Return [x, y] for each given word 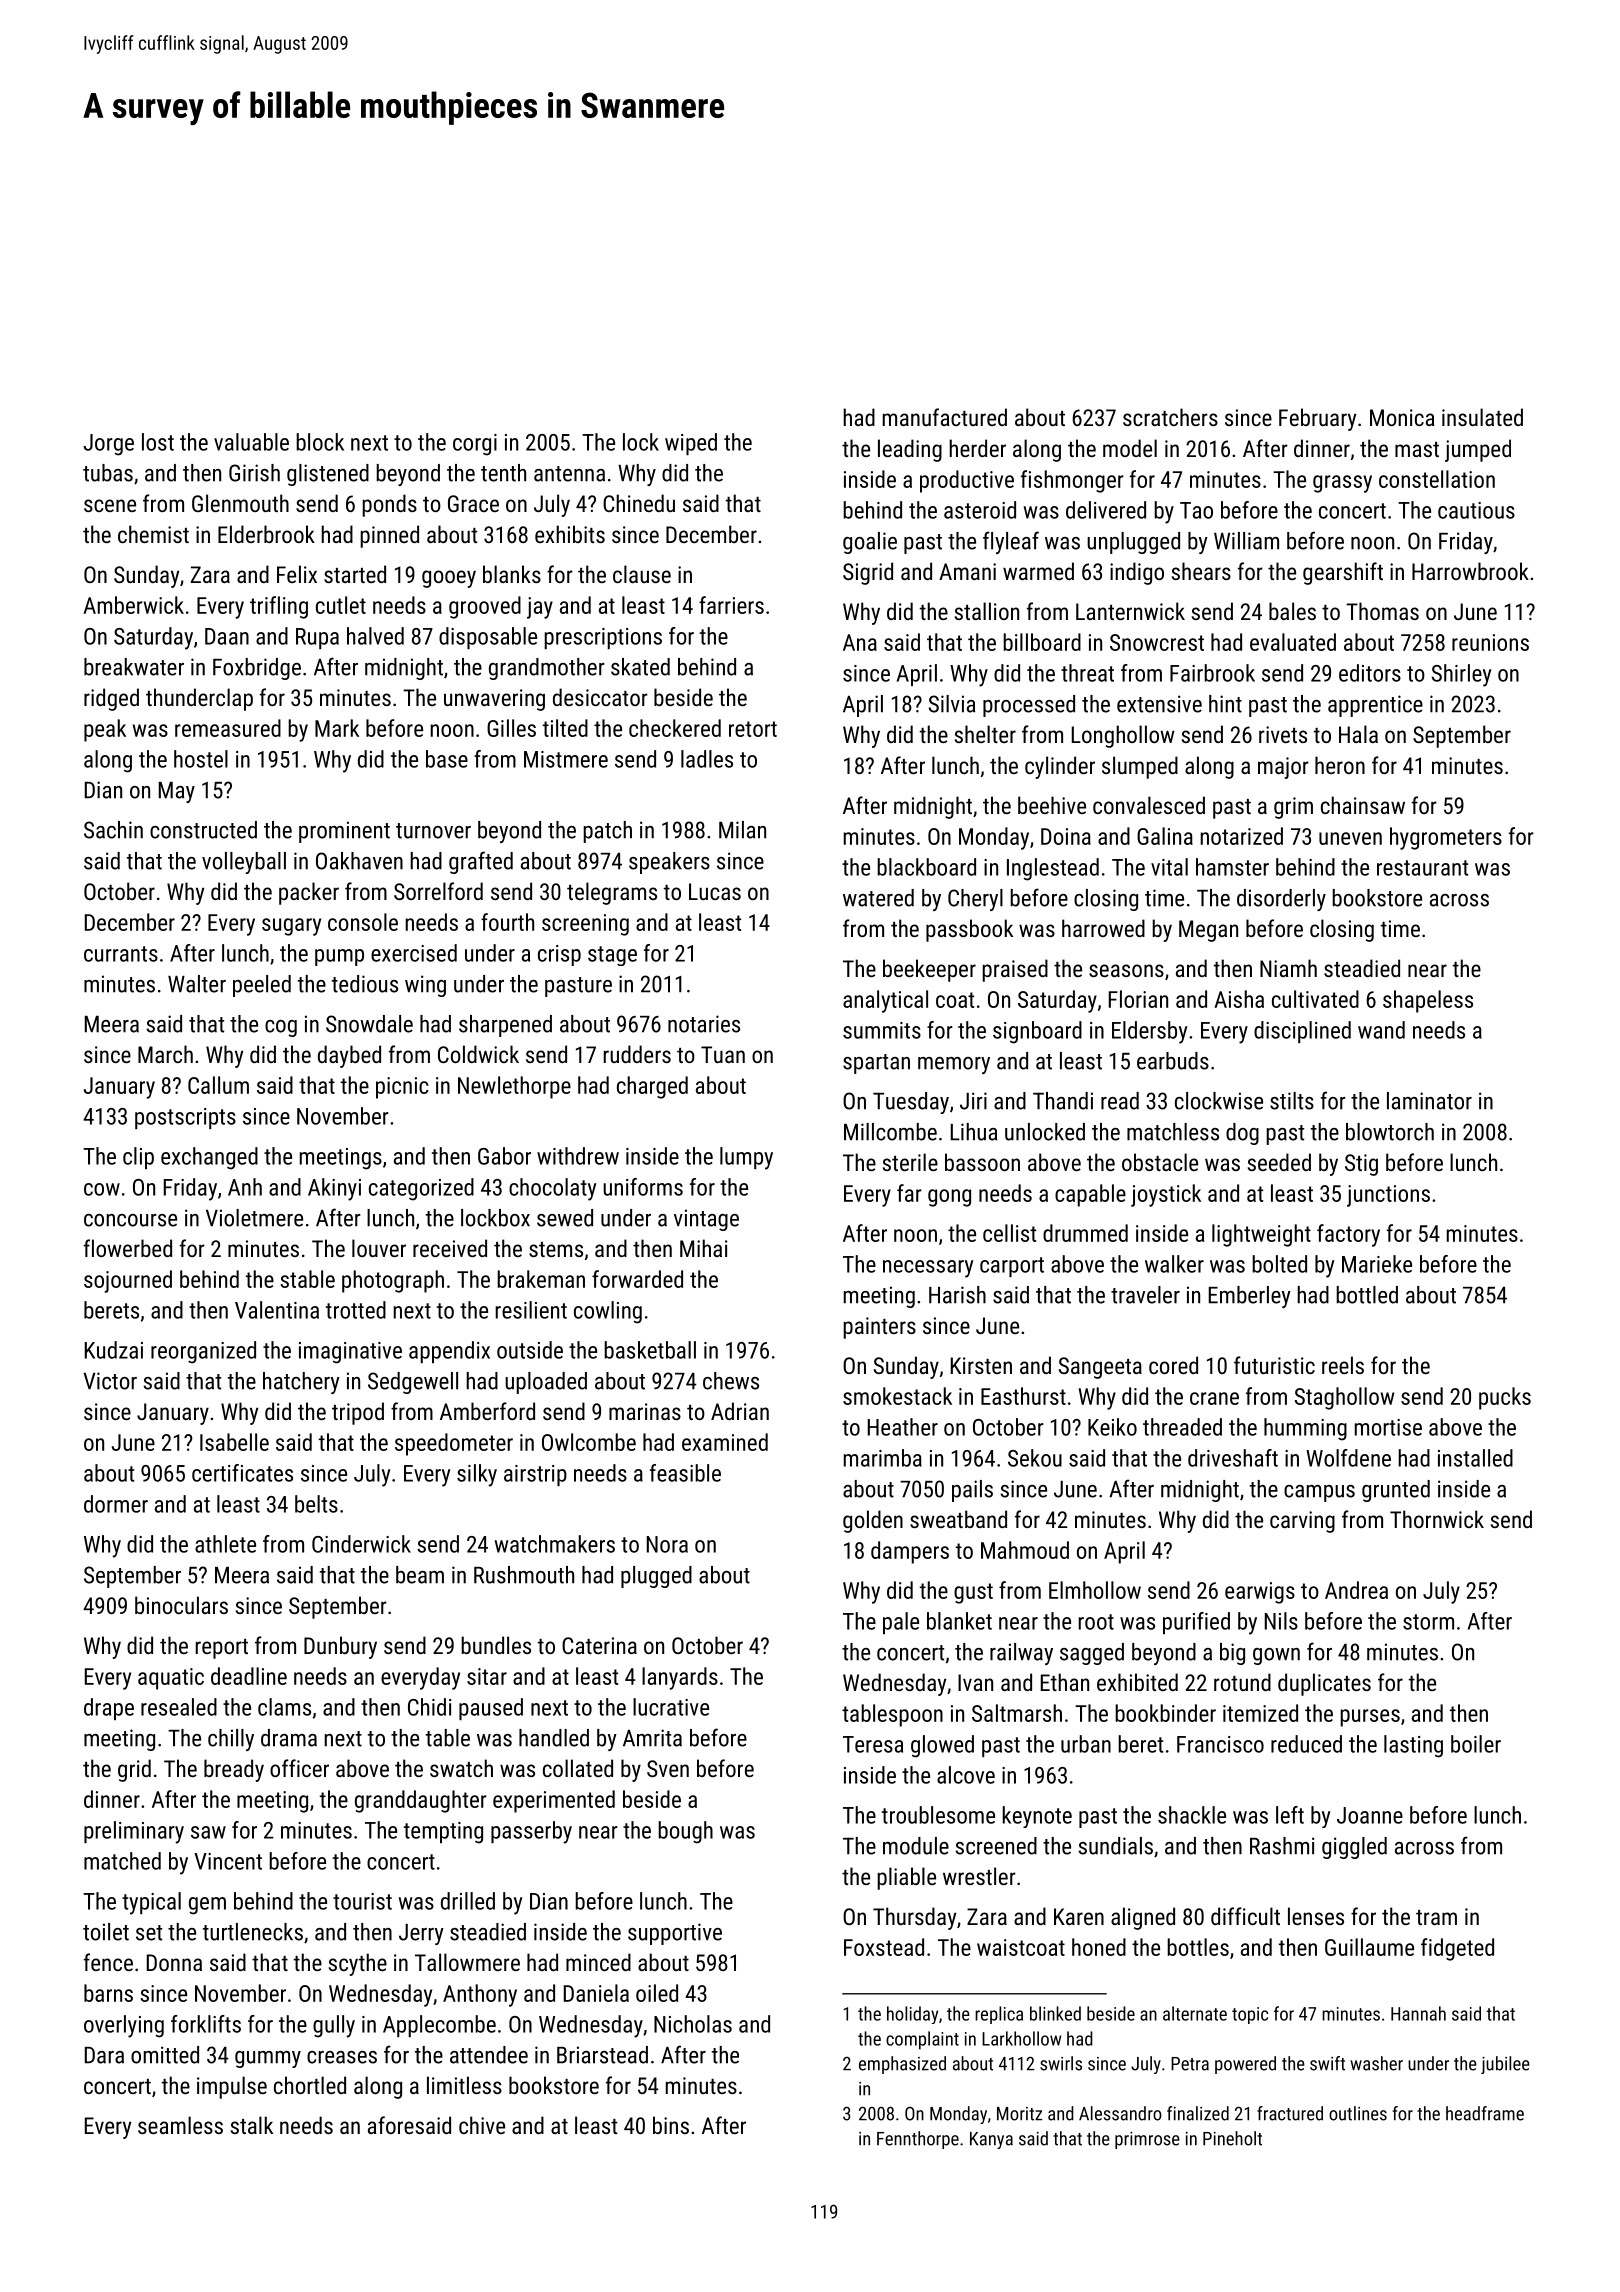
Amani [967, 571]
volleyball [244, 863]
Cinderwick [361, 1544]
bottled [1367, 1295]
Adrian [740, 1411]
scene [110, 505]
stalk [252, 2125]
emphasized [902, 2065]
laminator [1429, 1101]
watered [878, 898]
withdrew [578, 1156]
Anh [245, 1187]
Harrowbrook [1470, 571]
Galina [1165, 836]
